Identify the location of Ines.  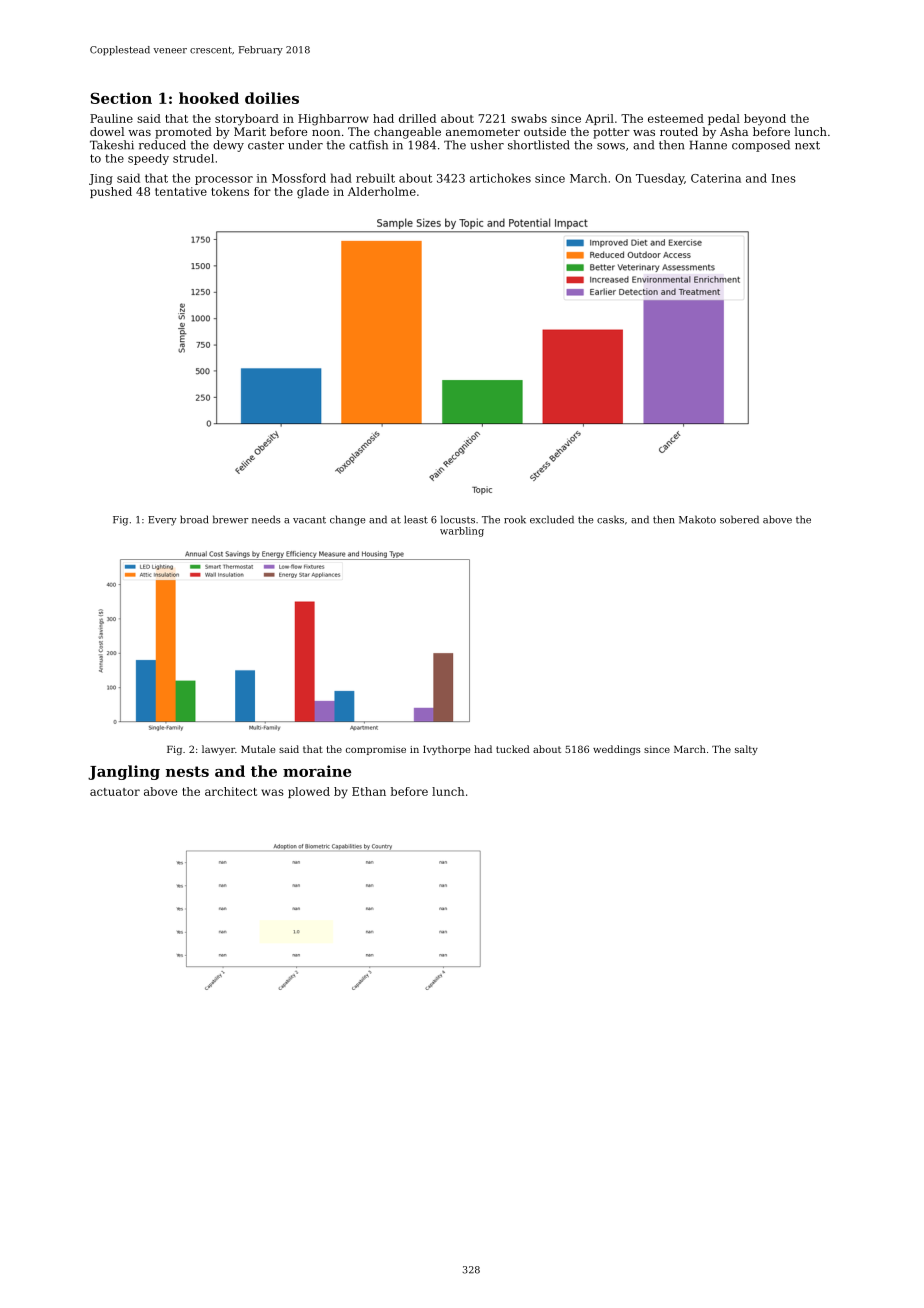
(784, 178).
